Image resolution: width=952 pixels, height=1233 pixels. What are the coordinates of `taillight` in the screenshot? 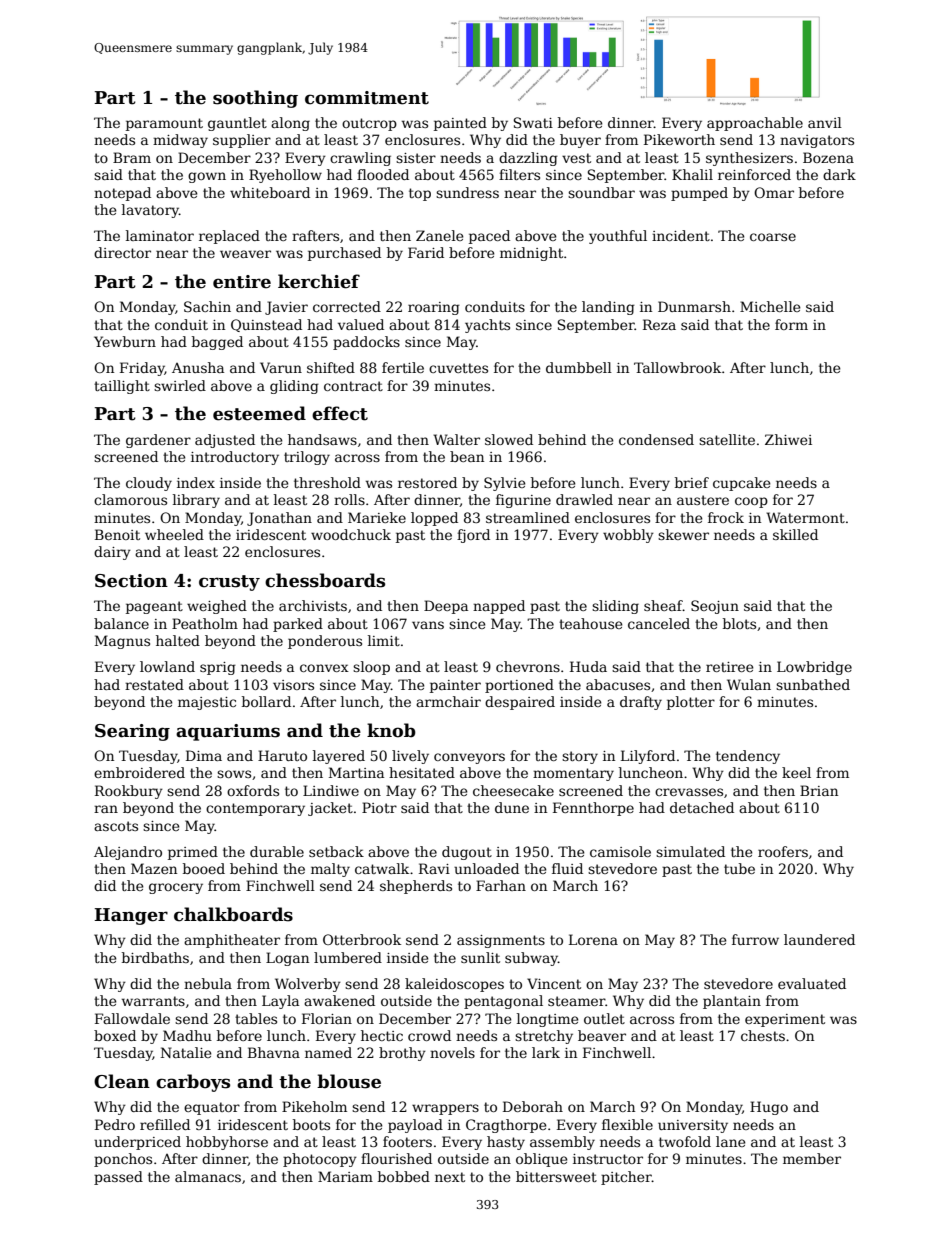 It's located at (122, 387).
